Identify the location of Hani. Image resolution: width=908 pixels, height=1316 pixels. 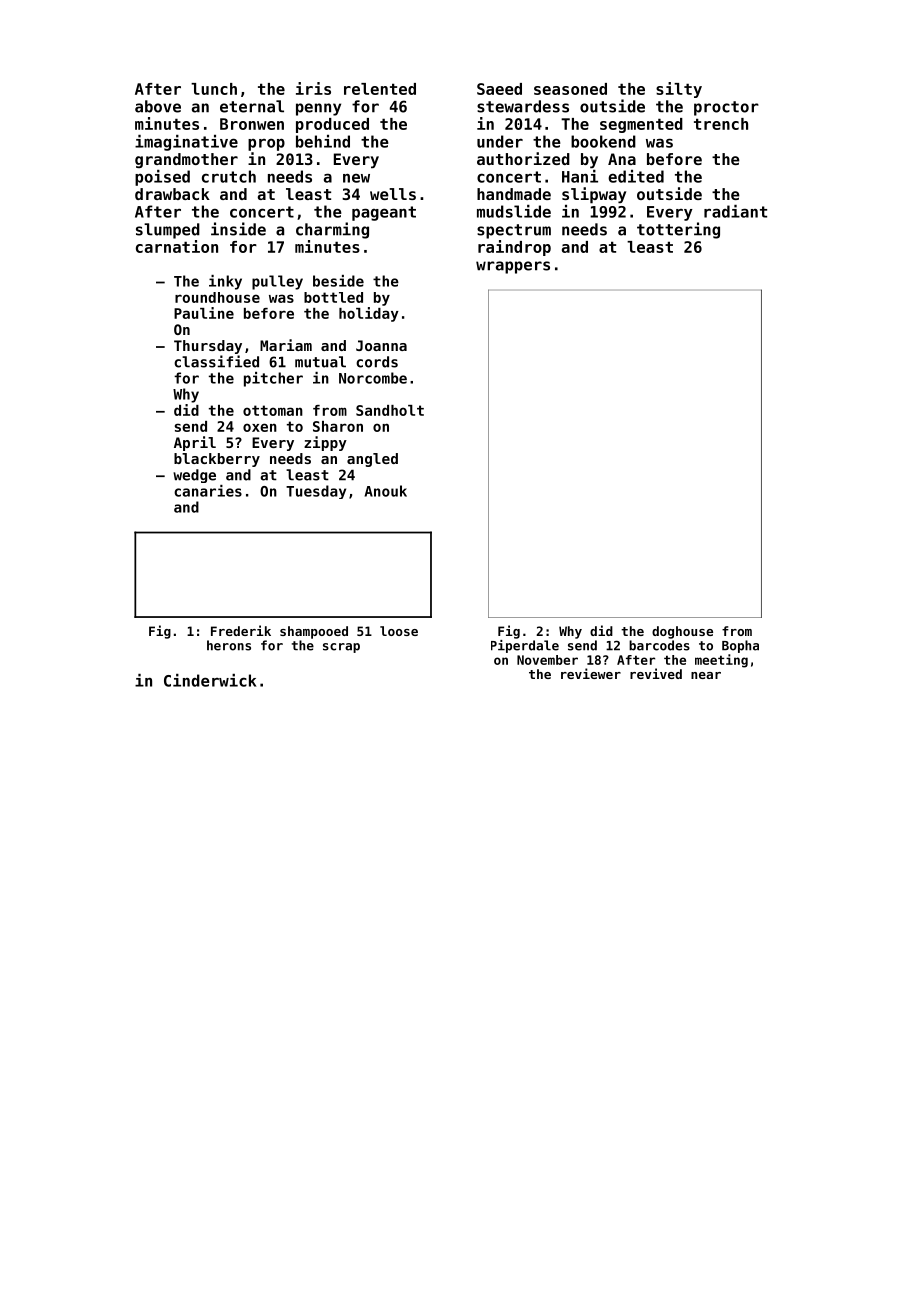
(580, 176).
